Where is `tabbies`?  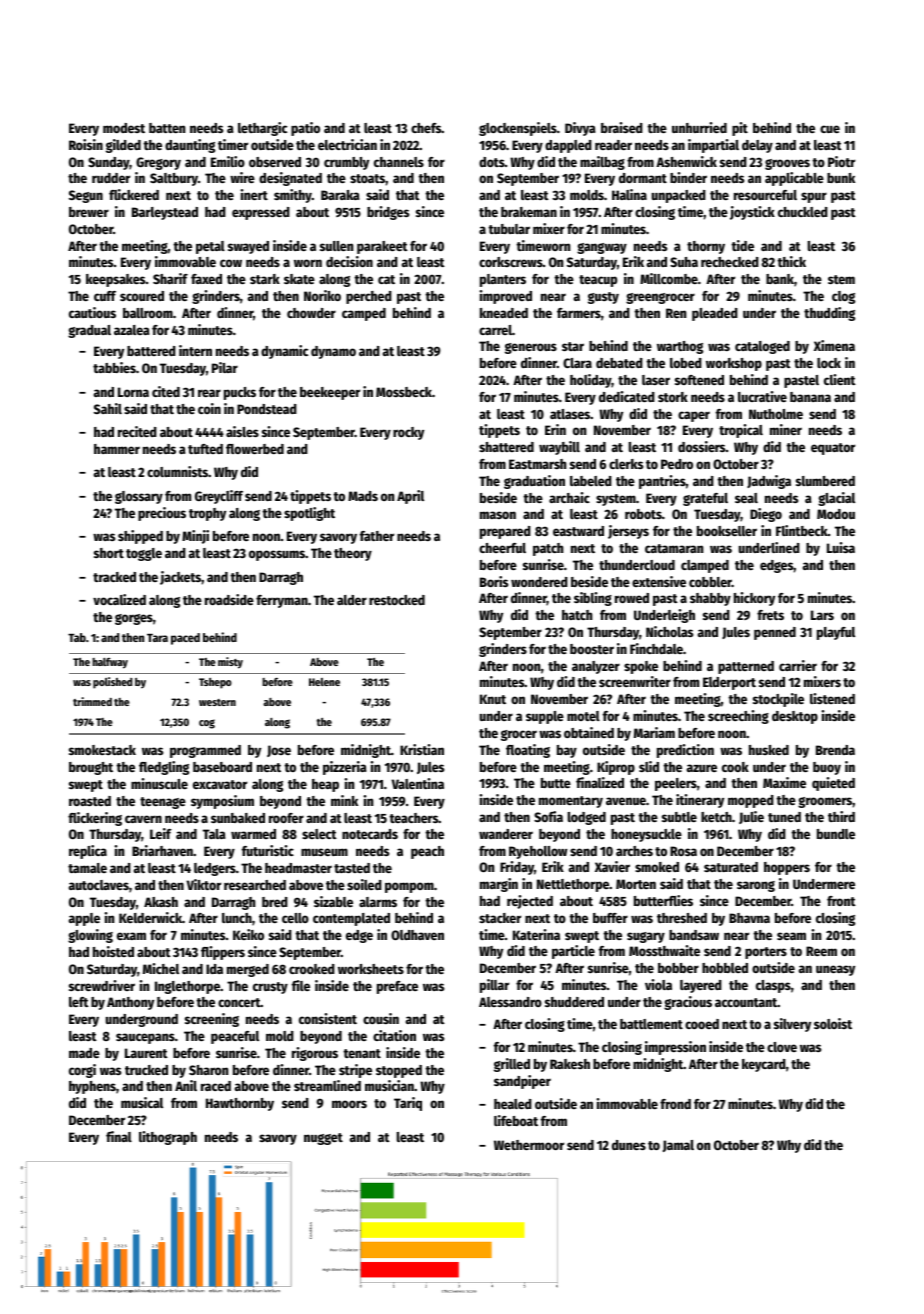
tabbies is located at coordinates (114, 367).
